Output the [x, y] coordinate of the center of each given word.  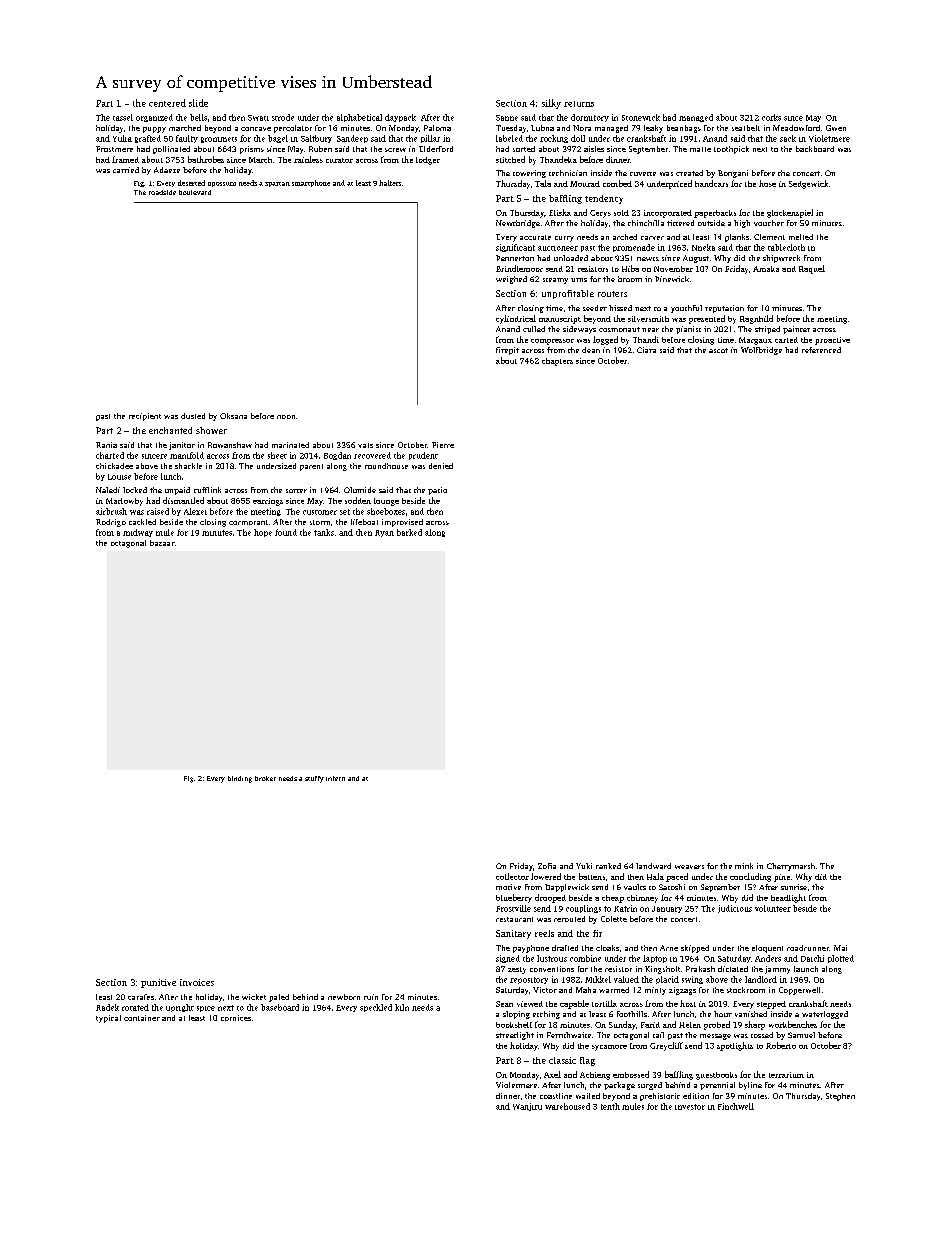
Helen [690, 1025]
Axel [552, 1074]
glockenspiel [790, 213]
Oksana [233, 416]
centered [167, 103]
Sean [504, 1004]
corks [771, 117]
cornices [236, 1018]
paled [279, 998]
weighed [511, 280]
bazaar [162, 543]
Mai [840, 948]
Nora [582, 128]
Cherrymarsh [791, 867]
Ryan [384, 533]
